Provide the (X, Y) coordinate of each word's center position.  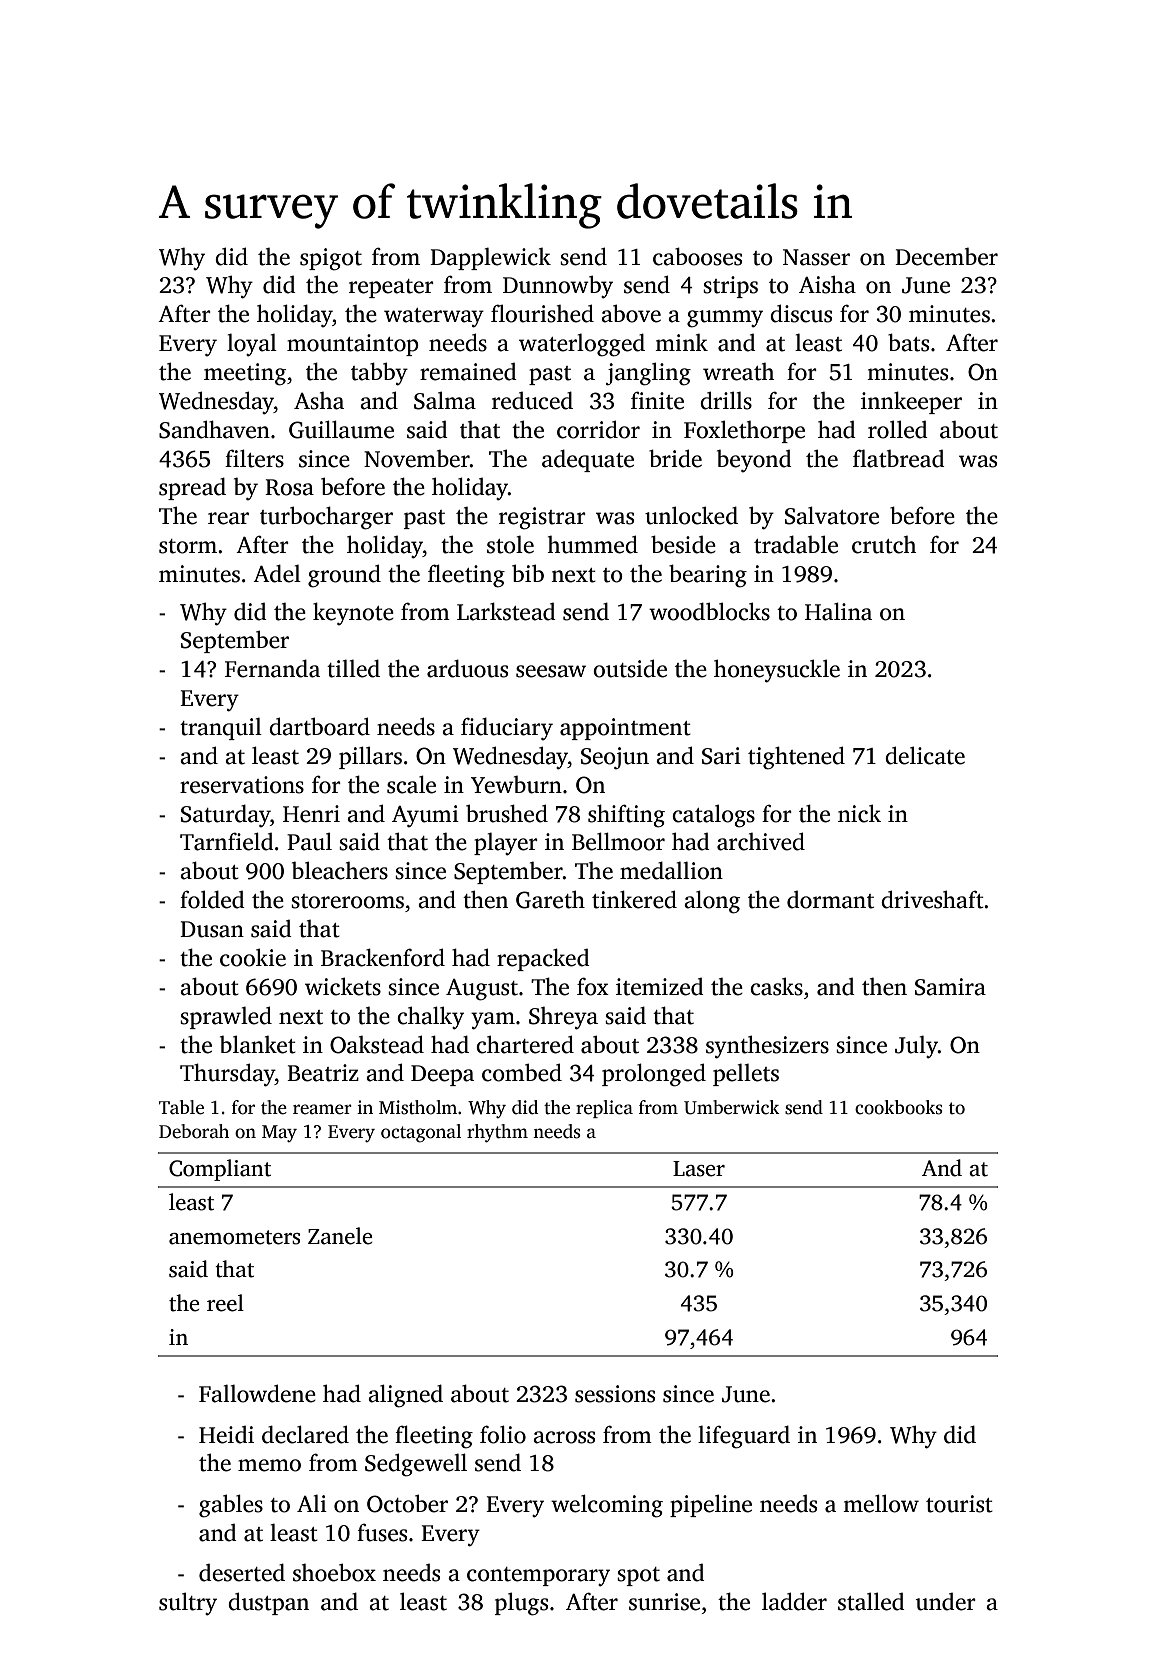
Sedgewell (416, 1465)
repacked (543, 959)
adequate (588, 460)
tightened (796, 758)
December (946, 257)
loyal (252, 345)
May (279, 1133)
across (564, 1437)
